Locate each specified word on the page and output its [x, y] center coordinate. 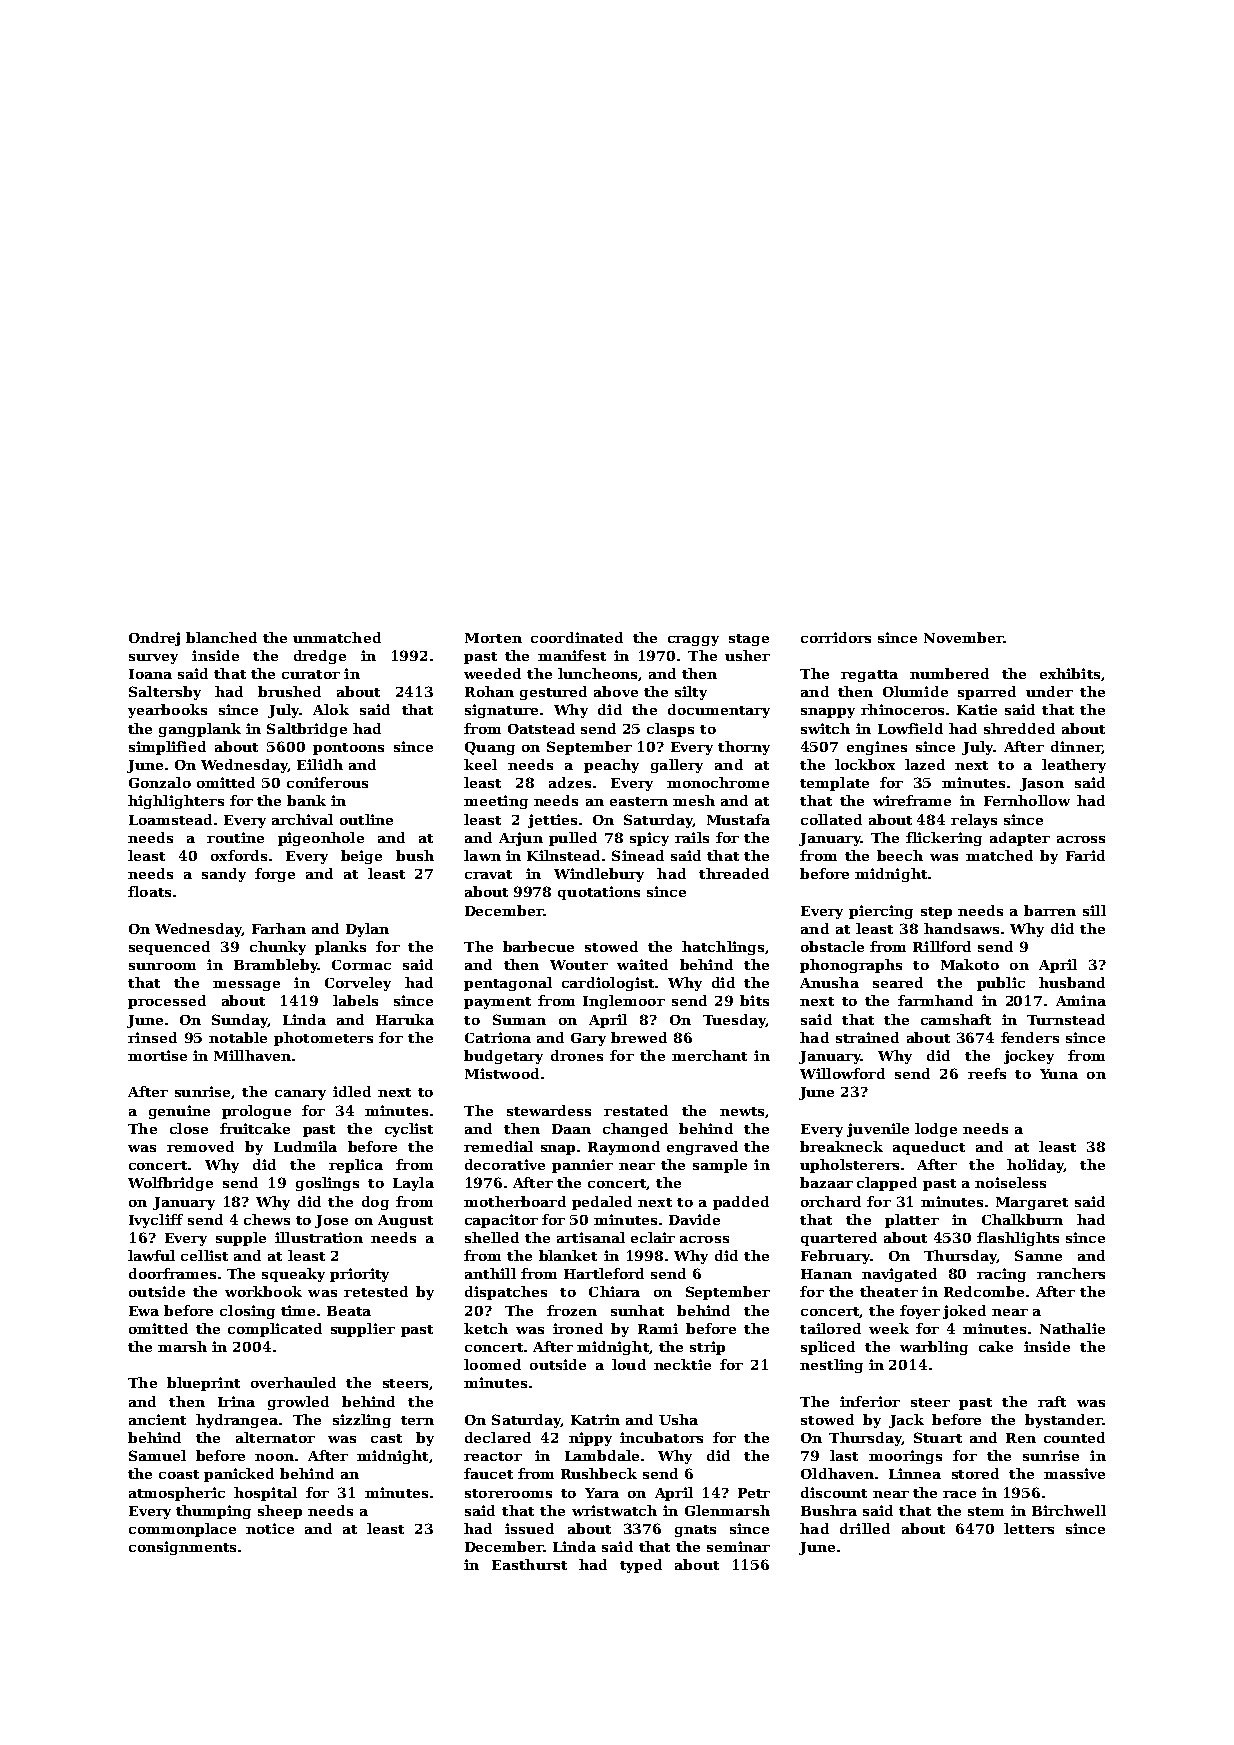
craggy [693, 641]
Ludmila [305, 1146]
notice [270, 1528]
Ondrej [154, 639]
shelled [492, 1237]
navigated [899, 1275]
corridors [836, 637]
